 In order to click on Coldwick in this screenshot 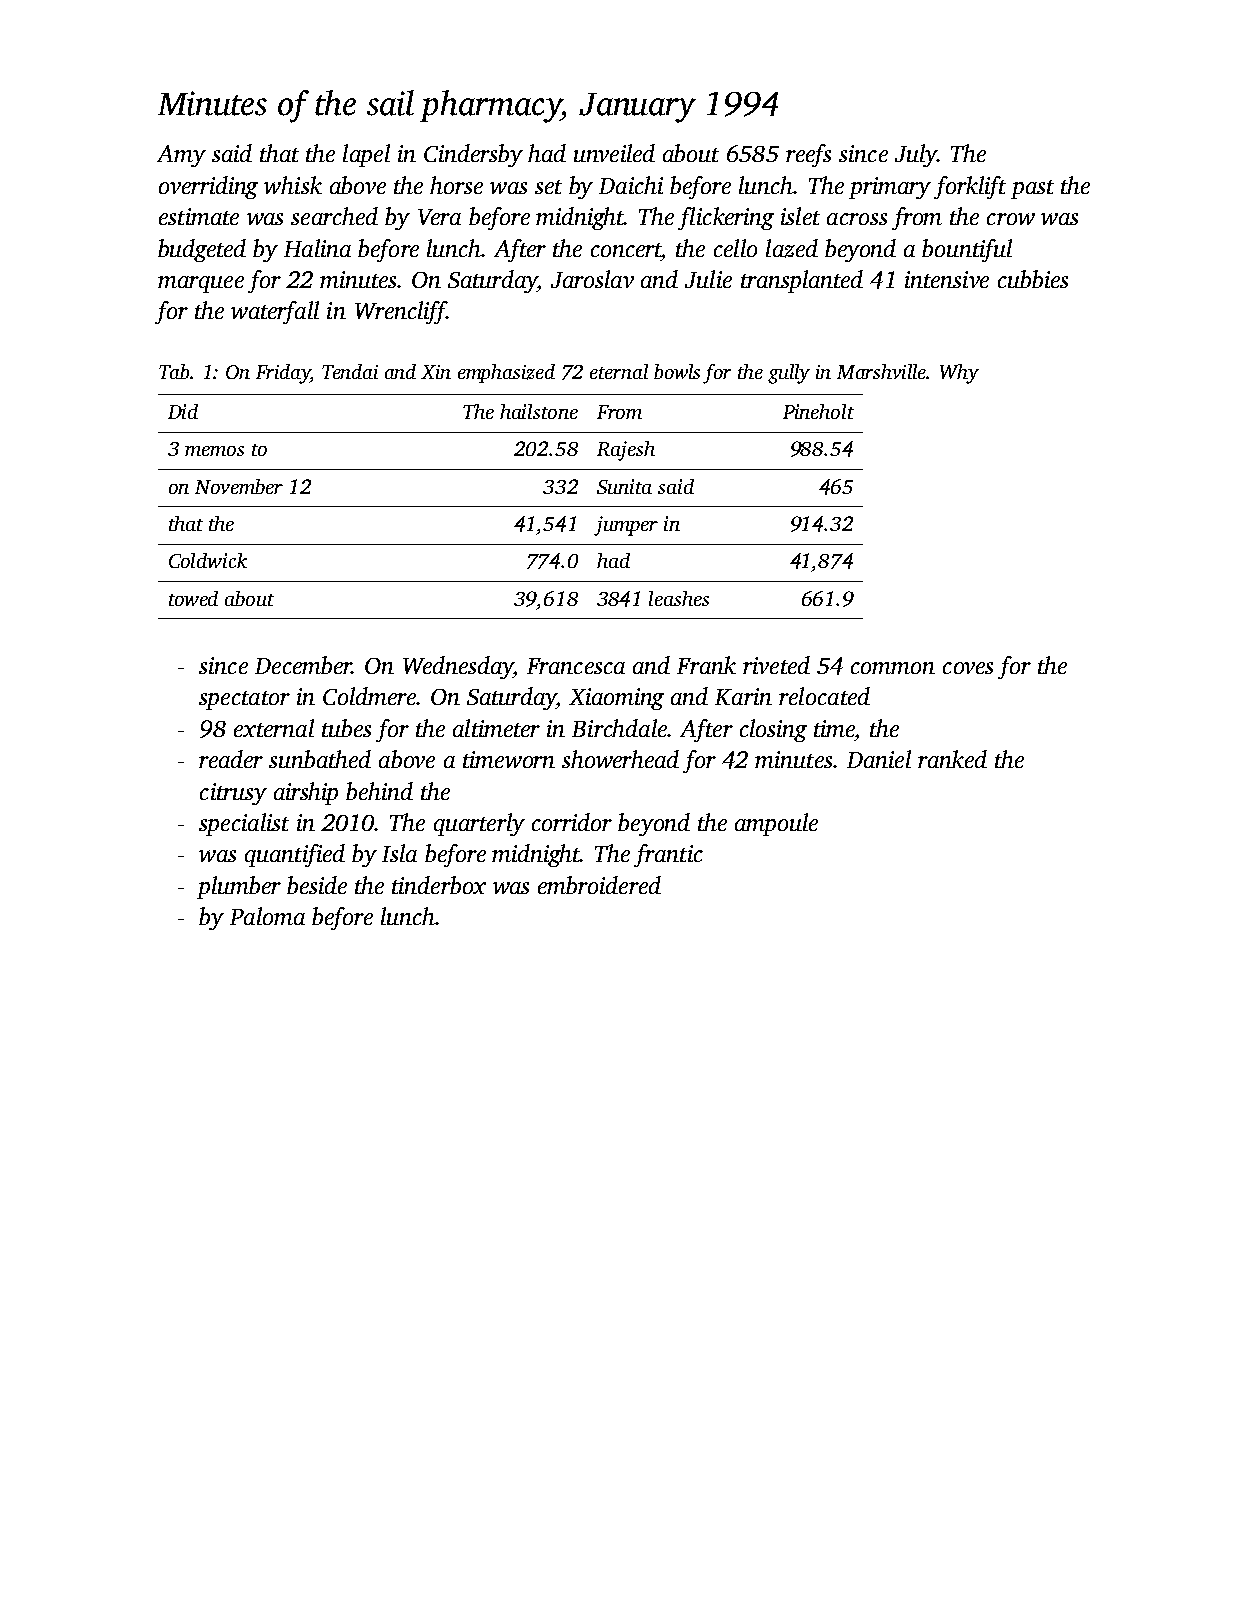, I will do `click(208, 560)`.
